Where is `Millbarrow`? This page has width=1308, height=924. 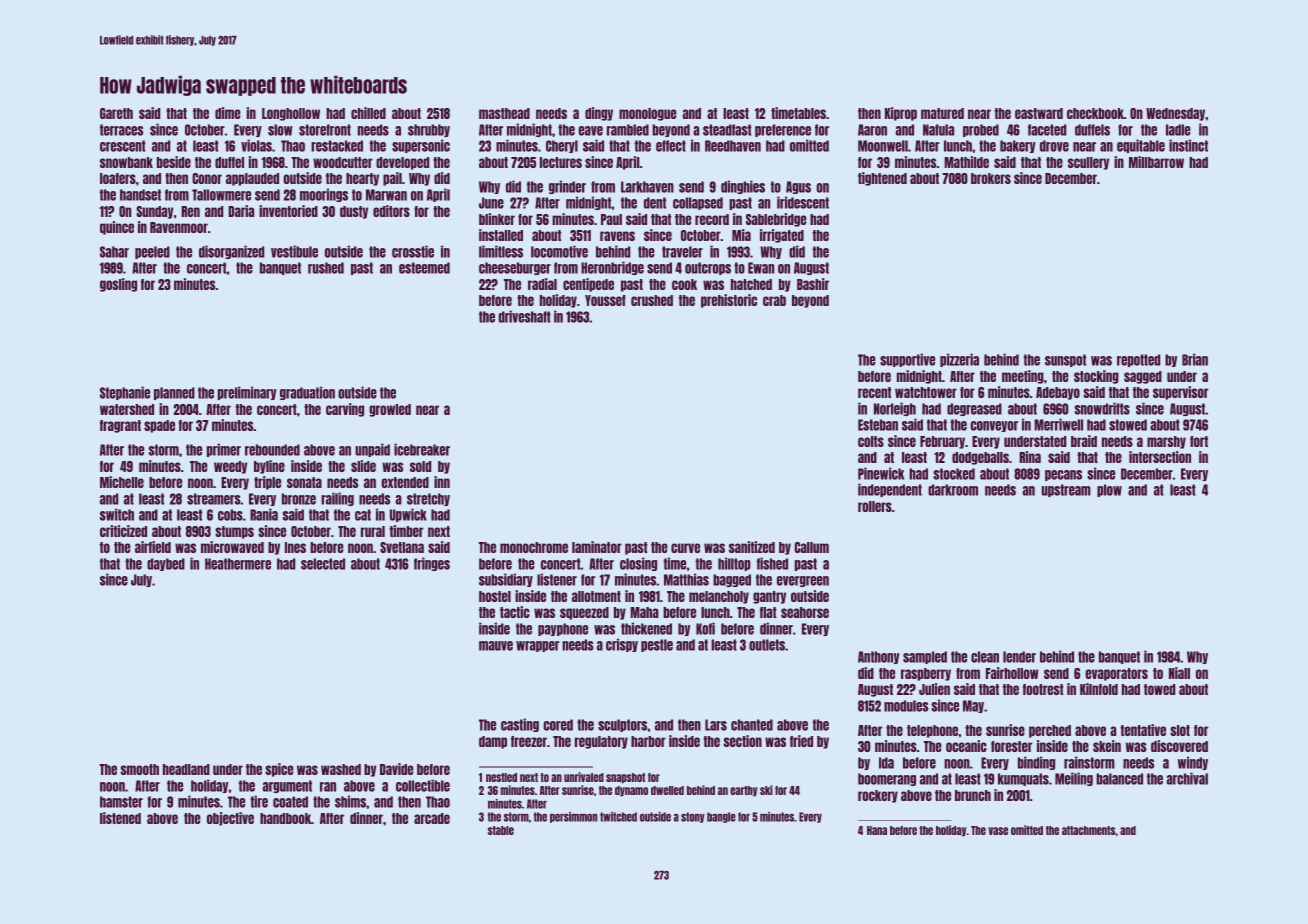 Millbarrow is located at coordinates (1156, 162).
